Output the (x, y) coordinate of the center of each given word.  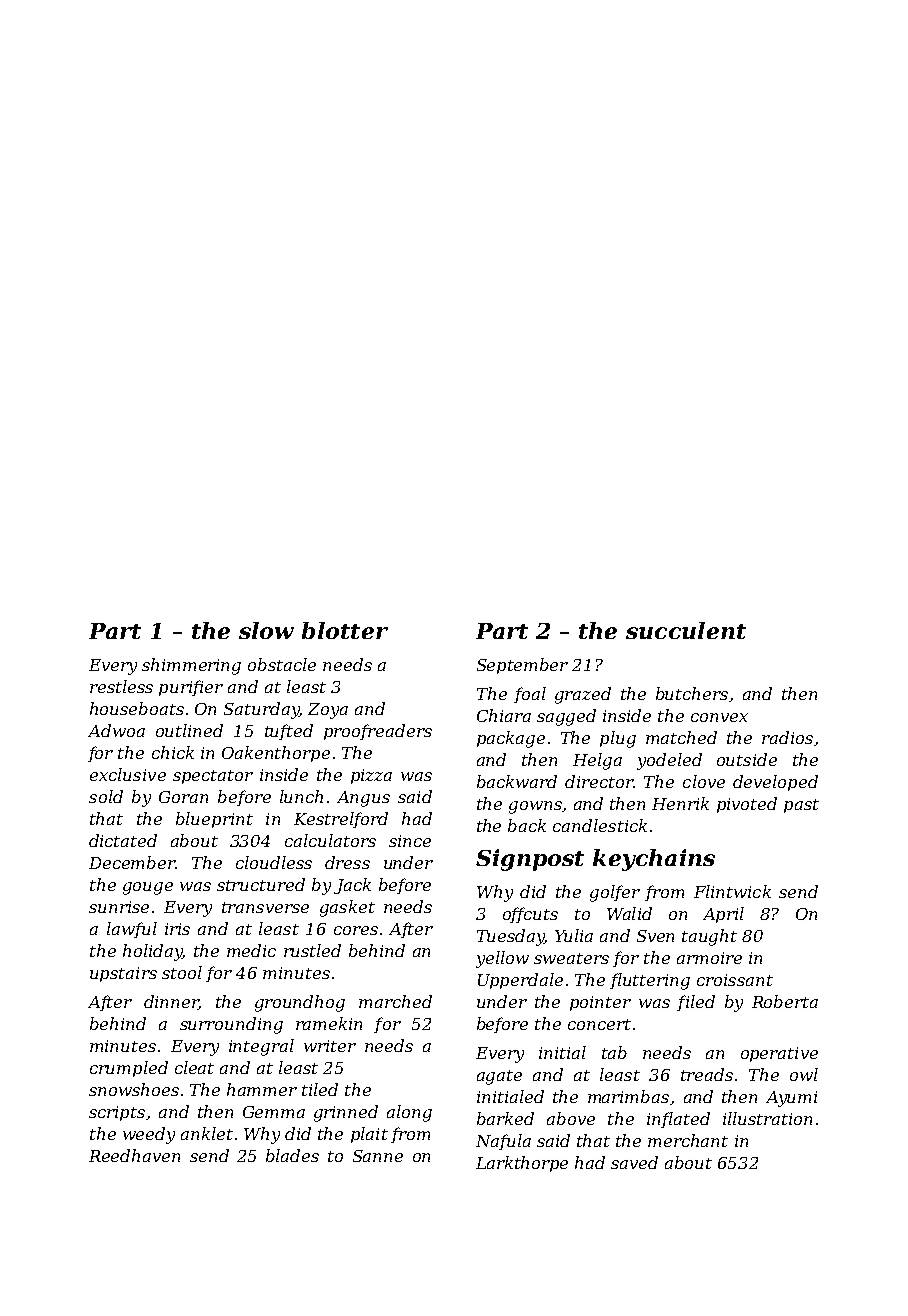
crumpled (129, 1069)
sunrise (119, 907)
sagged (566, 717)
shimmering (191, 666)
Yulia (574, 935)
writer (330, 1046)
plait (369, 1135)
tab (614, 1052)
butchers (692, 693)
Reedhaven (134, 1155)
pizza (371, 776)
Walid (629, 913)
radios (787, 737)
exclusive (128, 774)
